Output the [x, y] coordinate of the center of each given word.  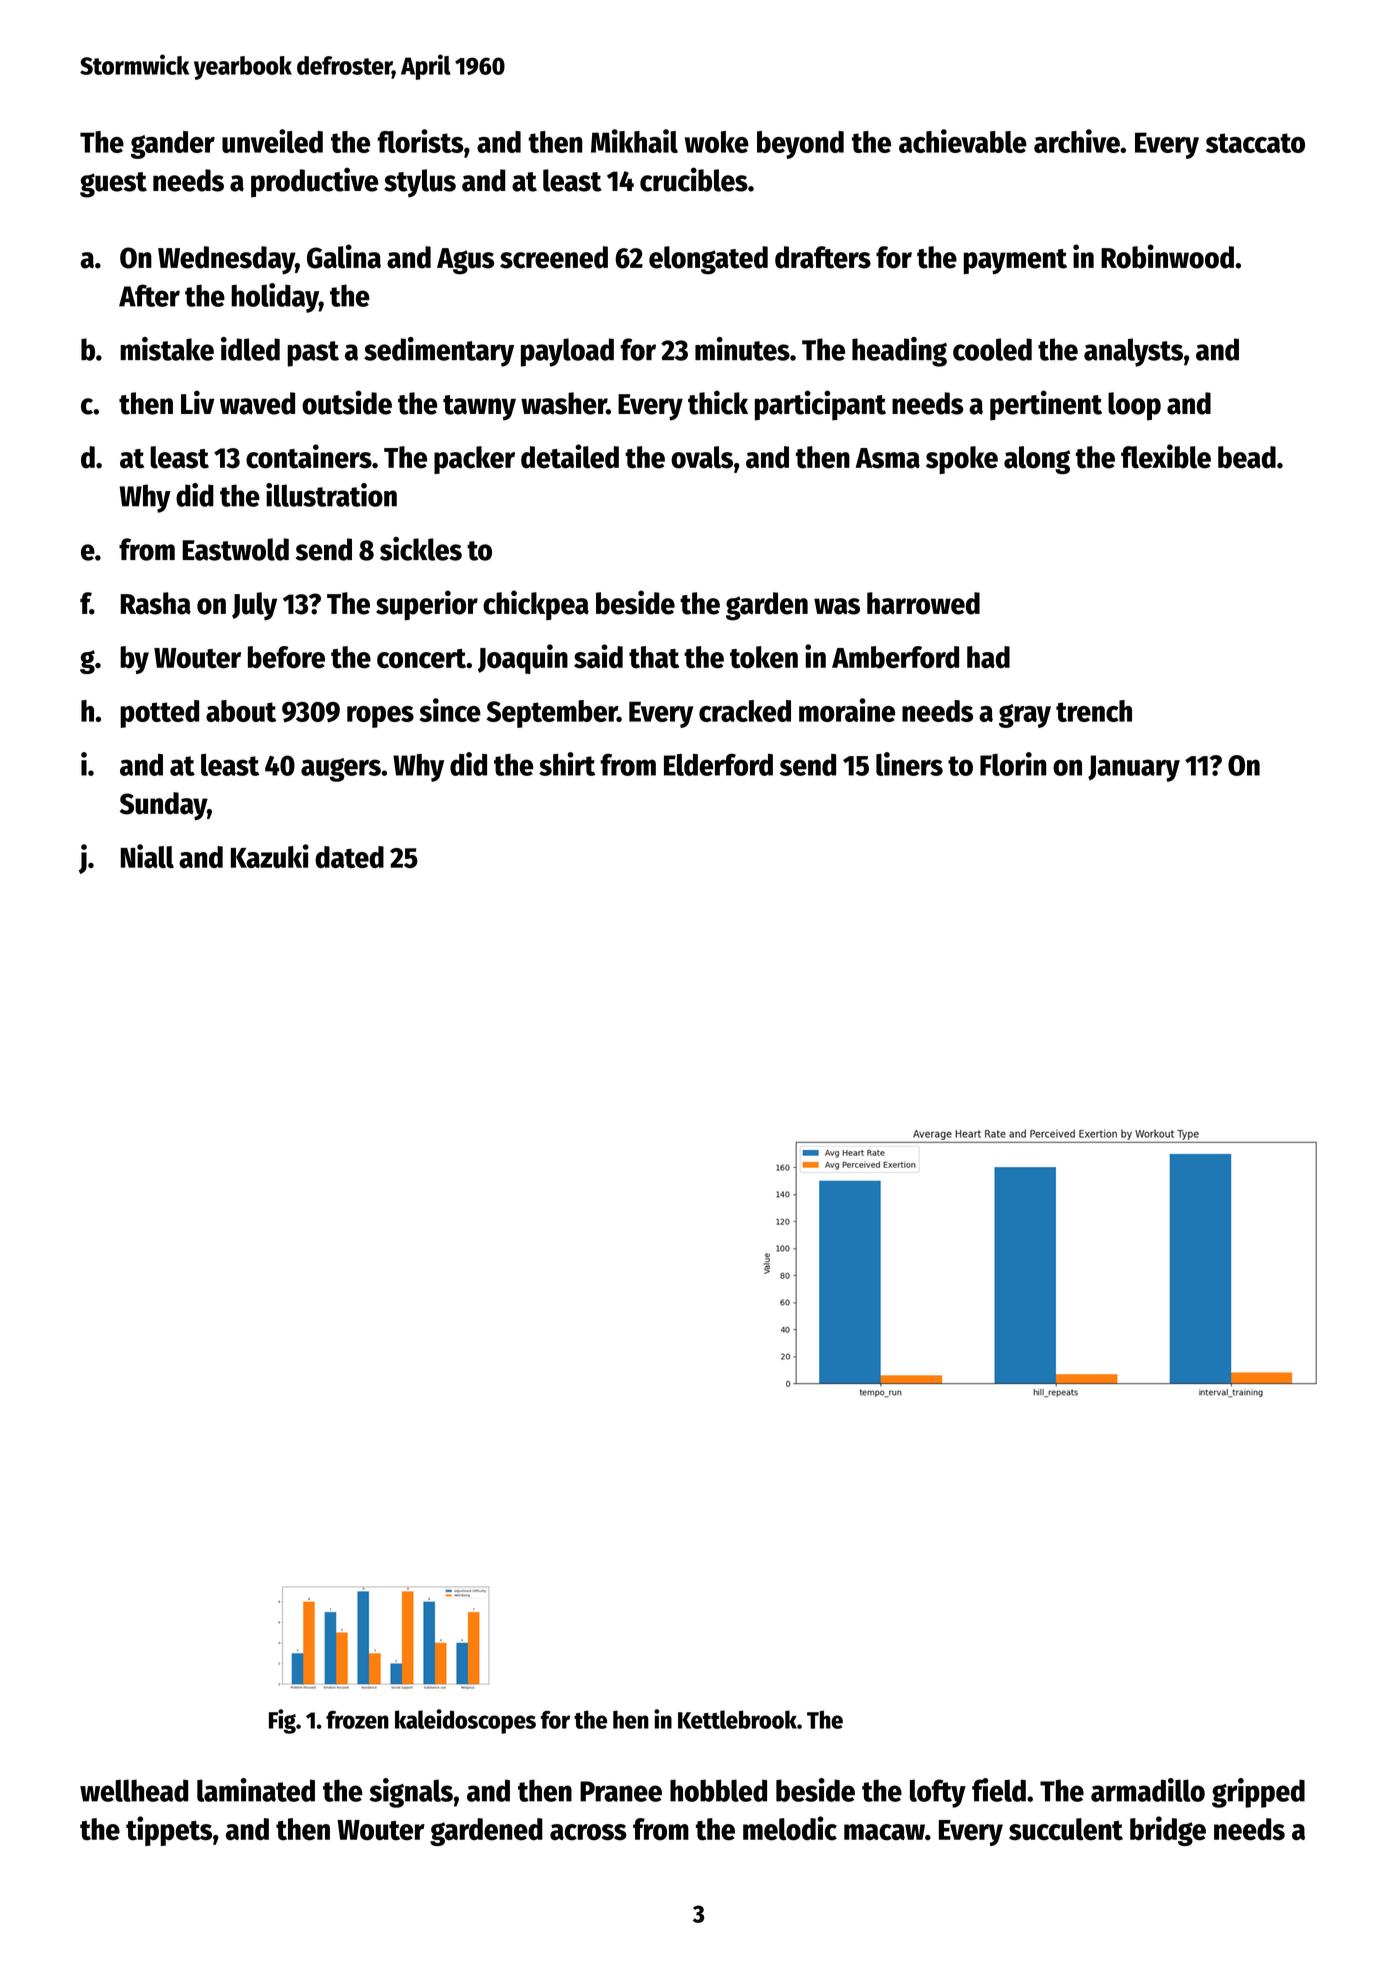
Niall [147, 856]
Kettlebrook [737, 1719]
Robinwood [1167, 256]
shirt [567, 764]
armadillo [1148, 1790]
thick [718, 402]
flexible [1166, 456]
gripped [1258, 1793]
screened [554, 257]
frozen [357, 1719]
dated [349, 857]
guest [113, 185]
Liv [197, 402]
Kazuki [270, 856]
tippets [169, 1831]
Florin [1013, 764]
